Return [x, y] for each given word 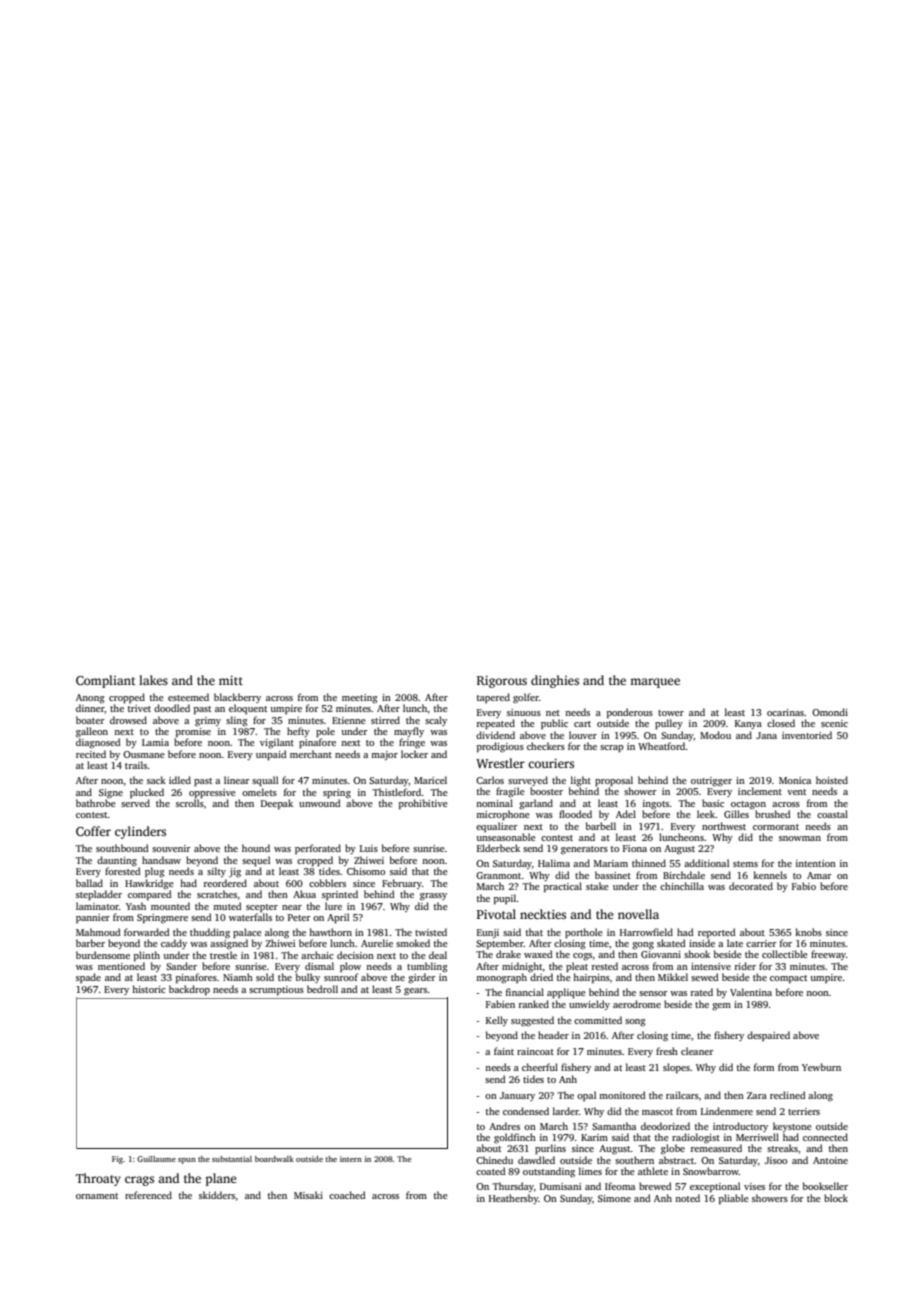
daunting [117, 861]
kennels [770, 875]
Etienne [349, 720]
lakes [153, 680]
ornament [97, 1196]
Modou [715, 735]
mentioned [121, 966]
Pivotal [496, 914]
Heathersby [514, 1199]
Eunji [488, 933]
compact [788, 979]
